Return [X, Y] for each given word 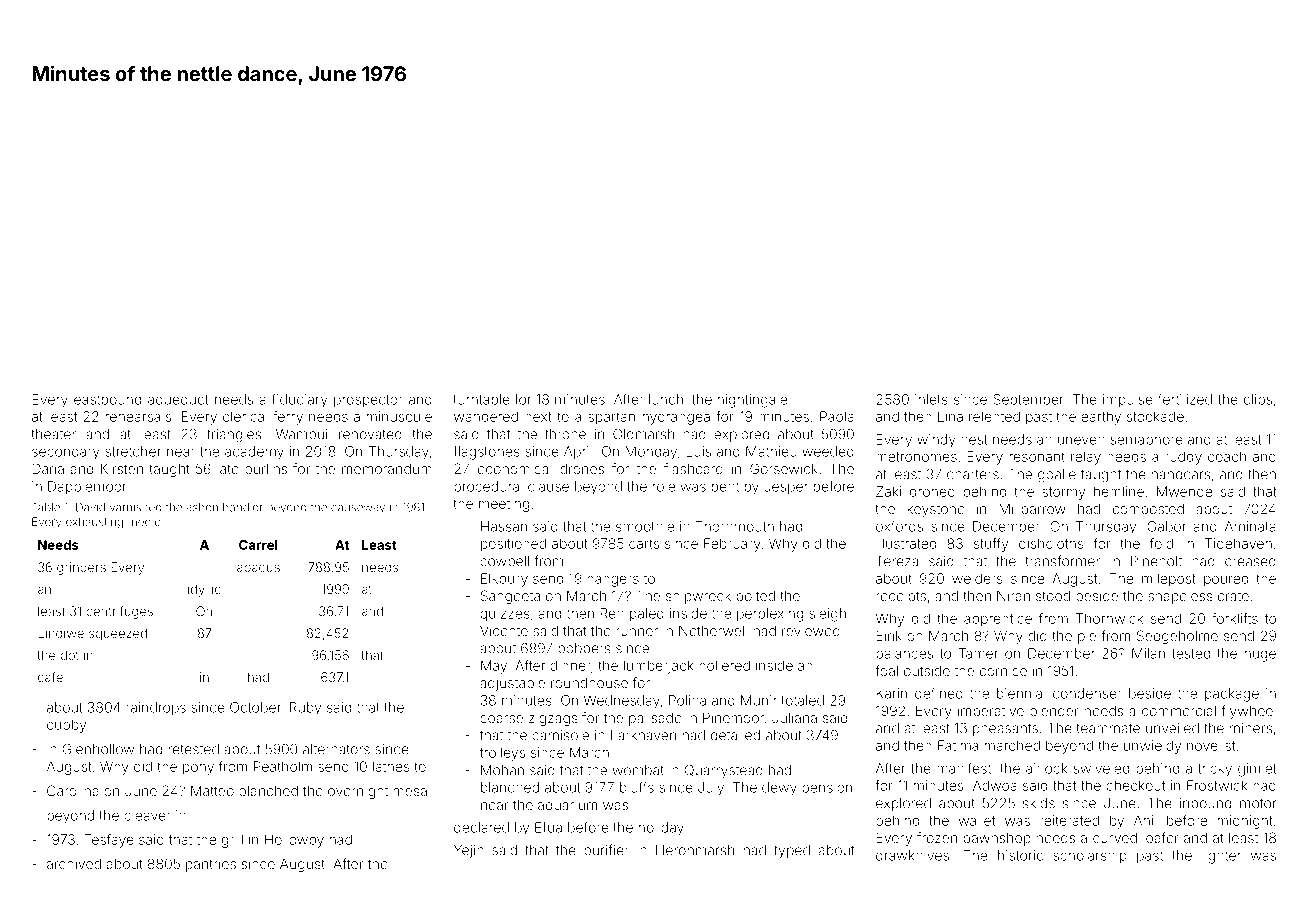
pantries [211, 865]
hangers [613, 580]
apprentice [998, 620]
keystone [936, 510]
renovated [370, 434]
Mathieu [771, 451]
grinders [81, 568]
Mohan [502, 770]
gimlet [1257, 770]
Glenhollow [98, 749]
